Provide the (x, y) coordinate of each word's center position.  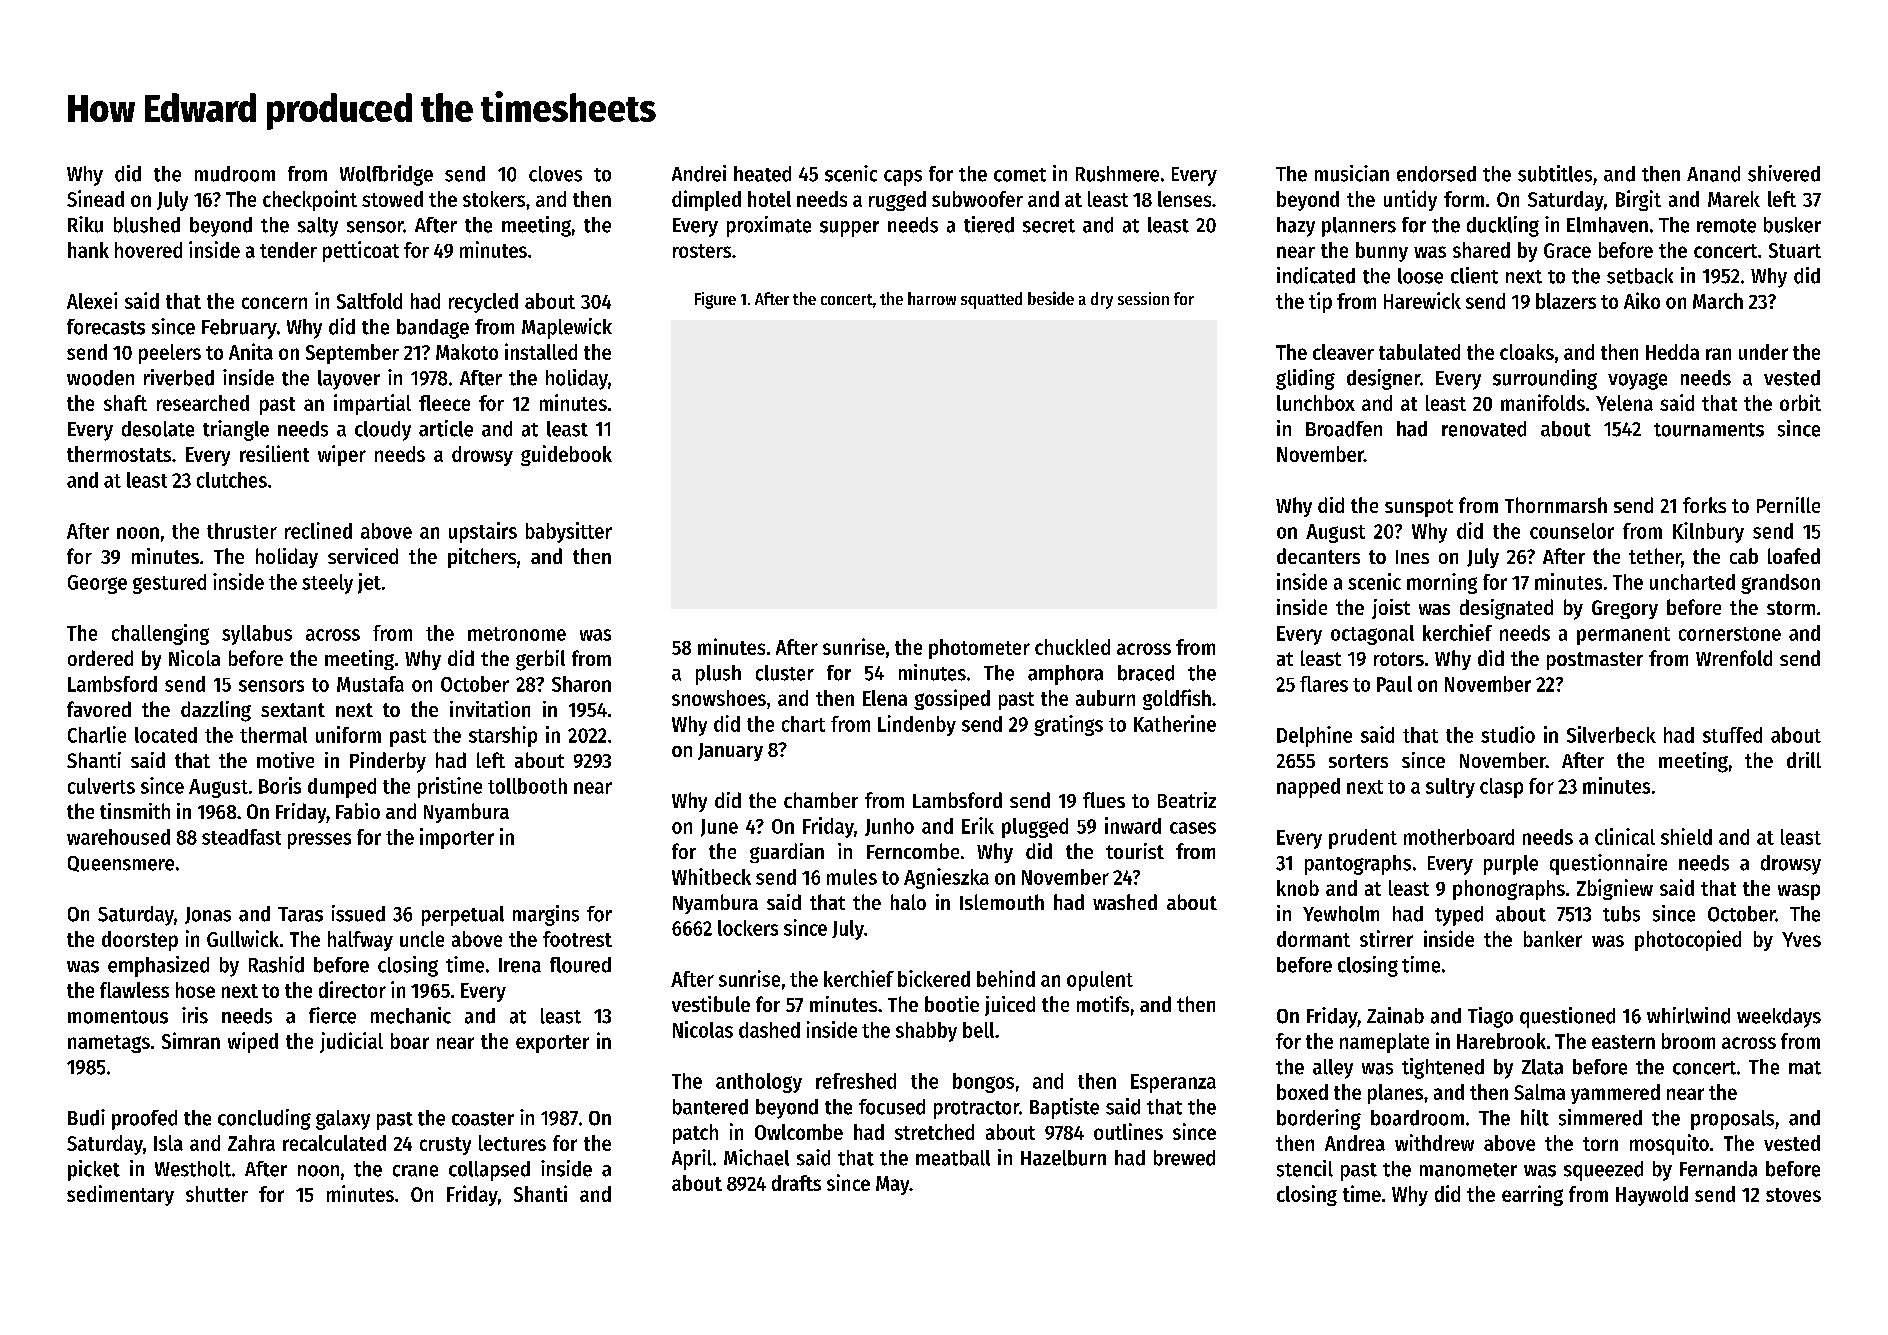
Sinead (95, 198)
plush (718, 675)
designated (1506, 609)
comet (1020, 175)
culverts (101, 786)
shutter (217, 1194)
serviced (363, 556)
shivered (1784, 173)
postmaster (1595, 661)
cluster (785, 673)
